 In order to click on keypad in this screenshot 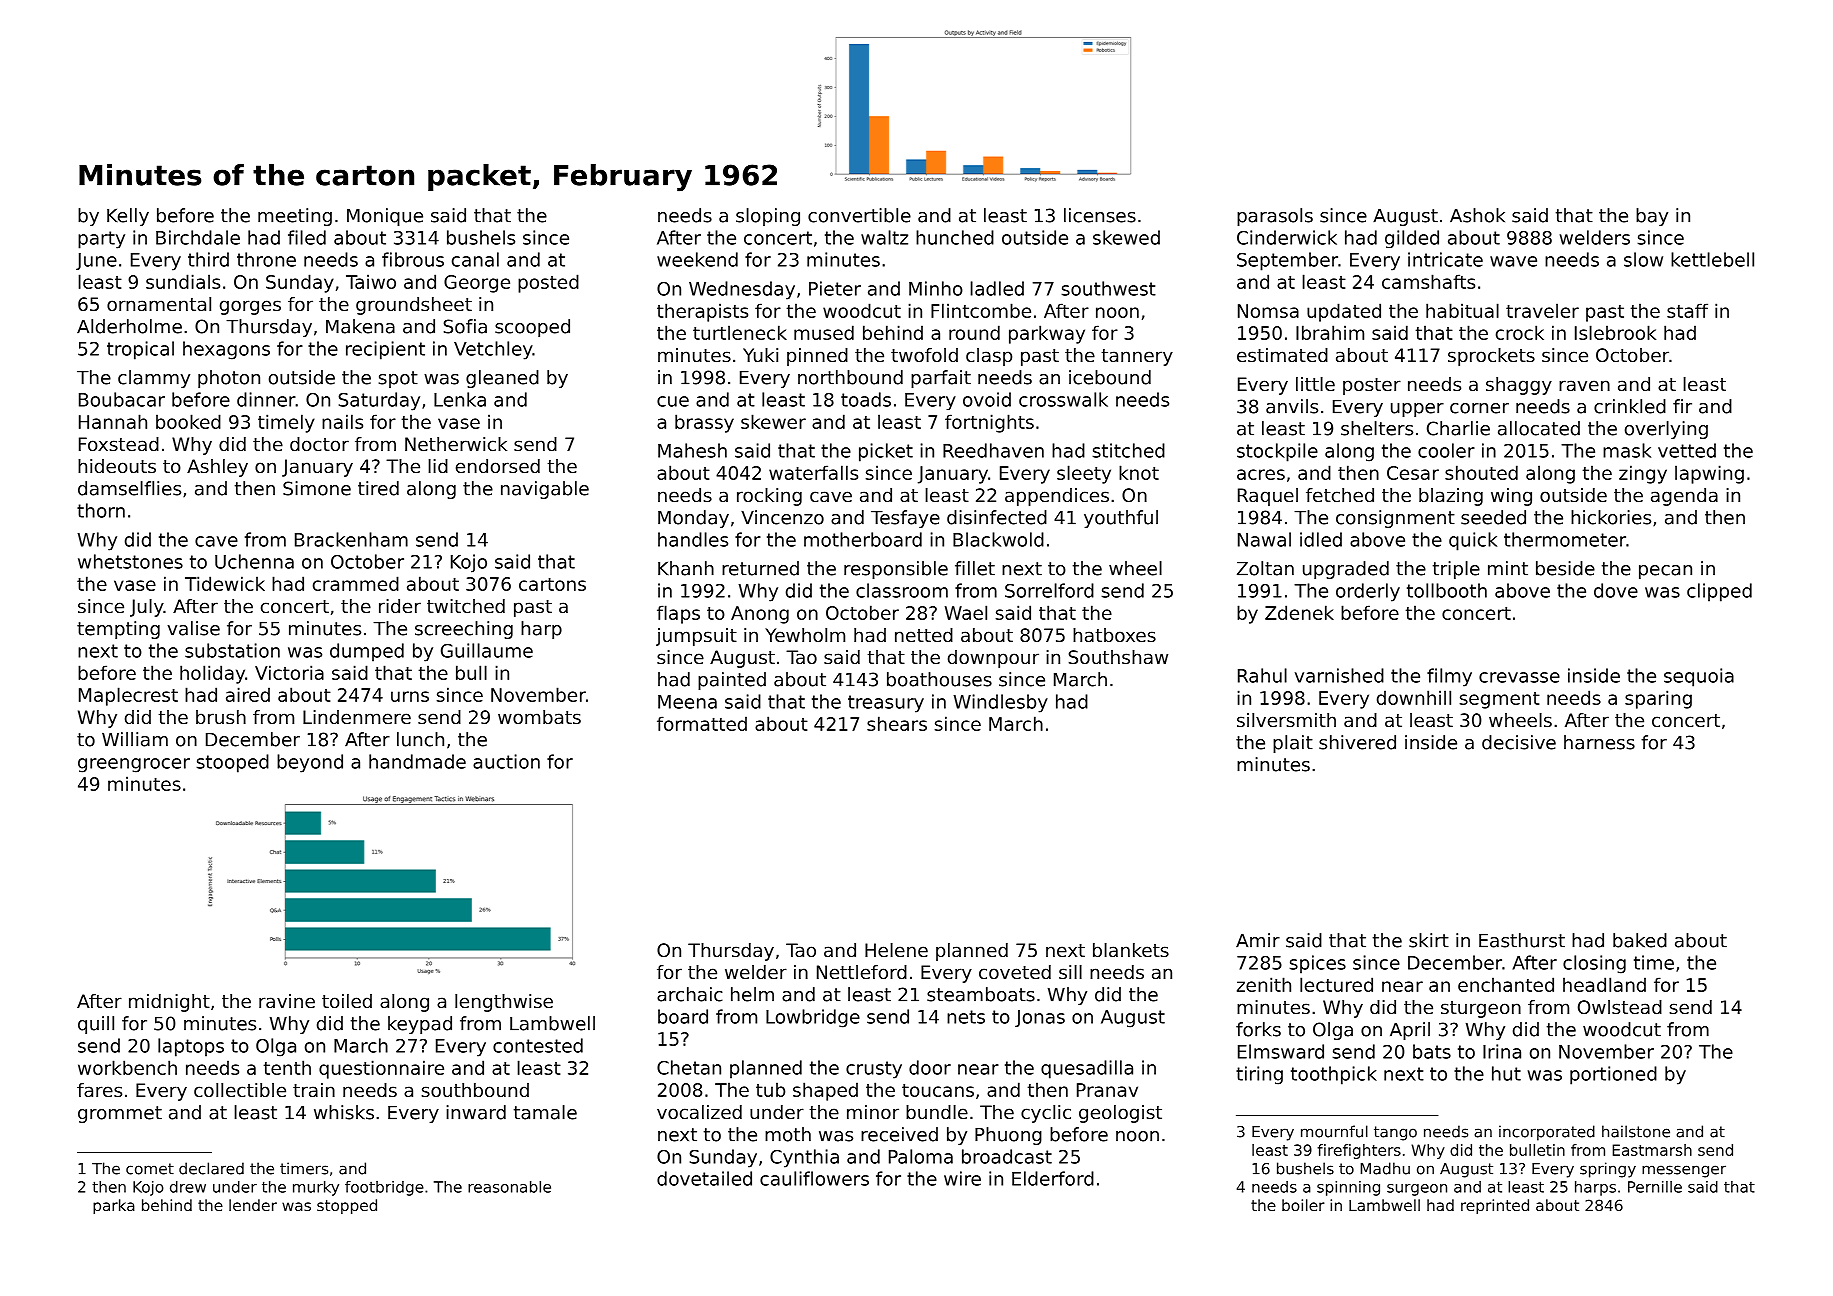, I will do `click(420, 1025)`.
